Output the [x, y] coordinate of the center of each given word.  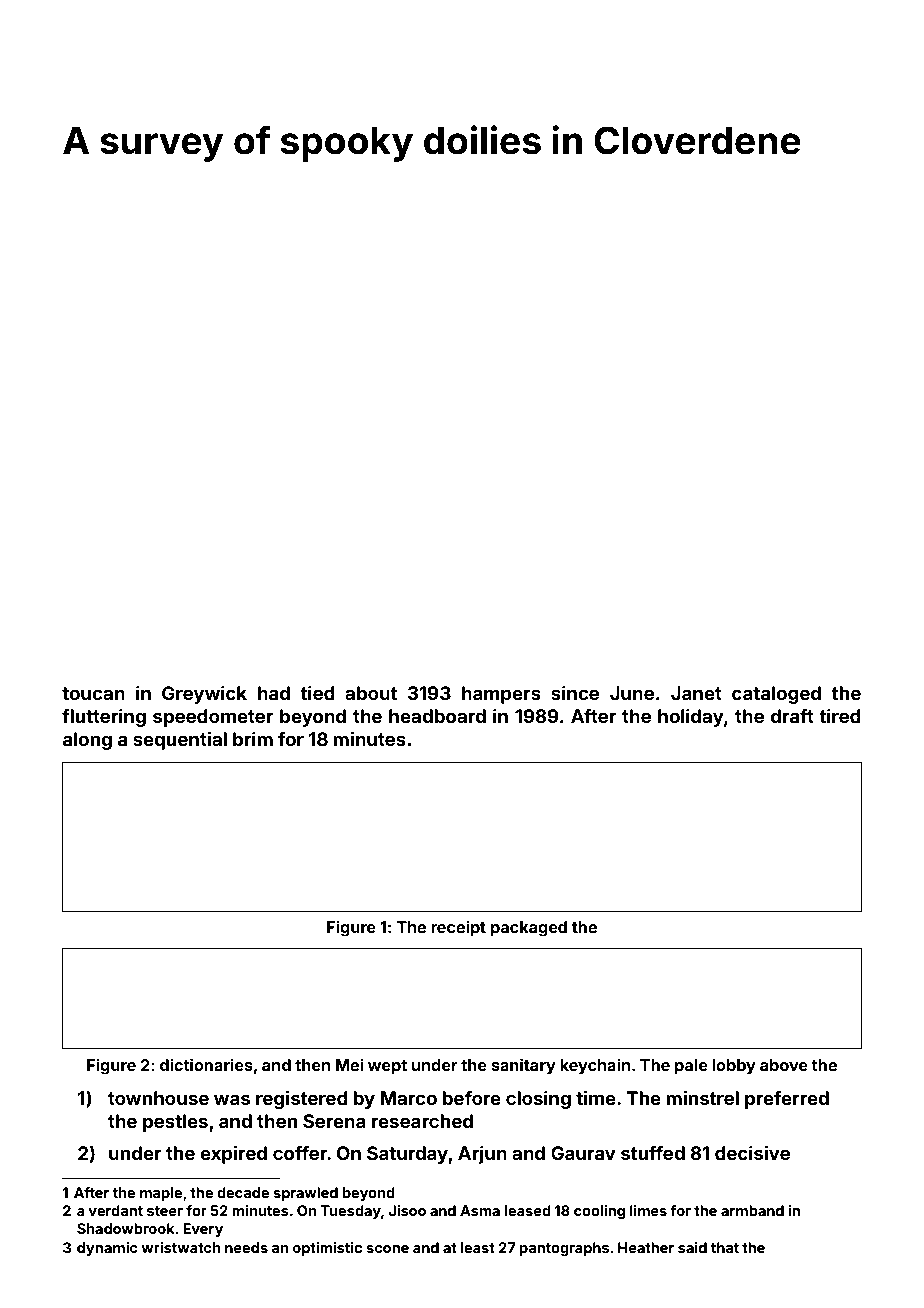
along [87, 741]
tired [840, 716]
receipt [458, 928]
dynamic [107, 1249]
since [575, 693]
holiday [691, 718]
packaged [529, 929]
